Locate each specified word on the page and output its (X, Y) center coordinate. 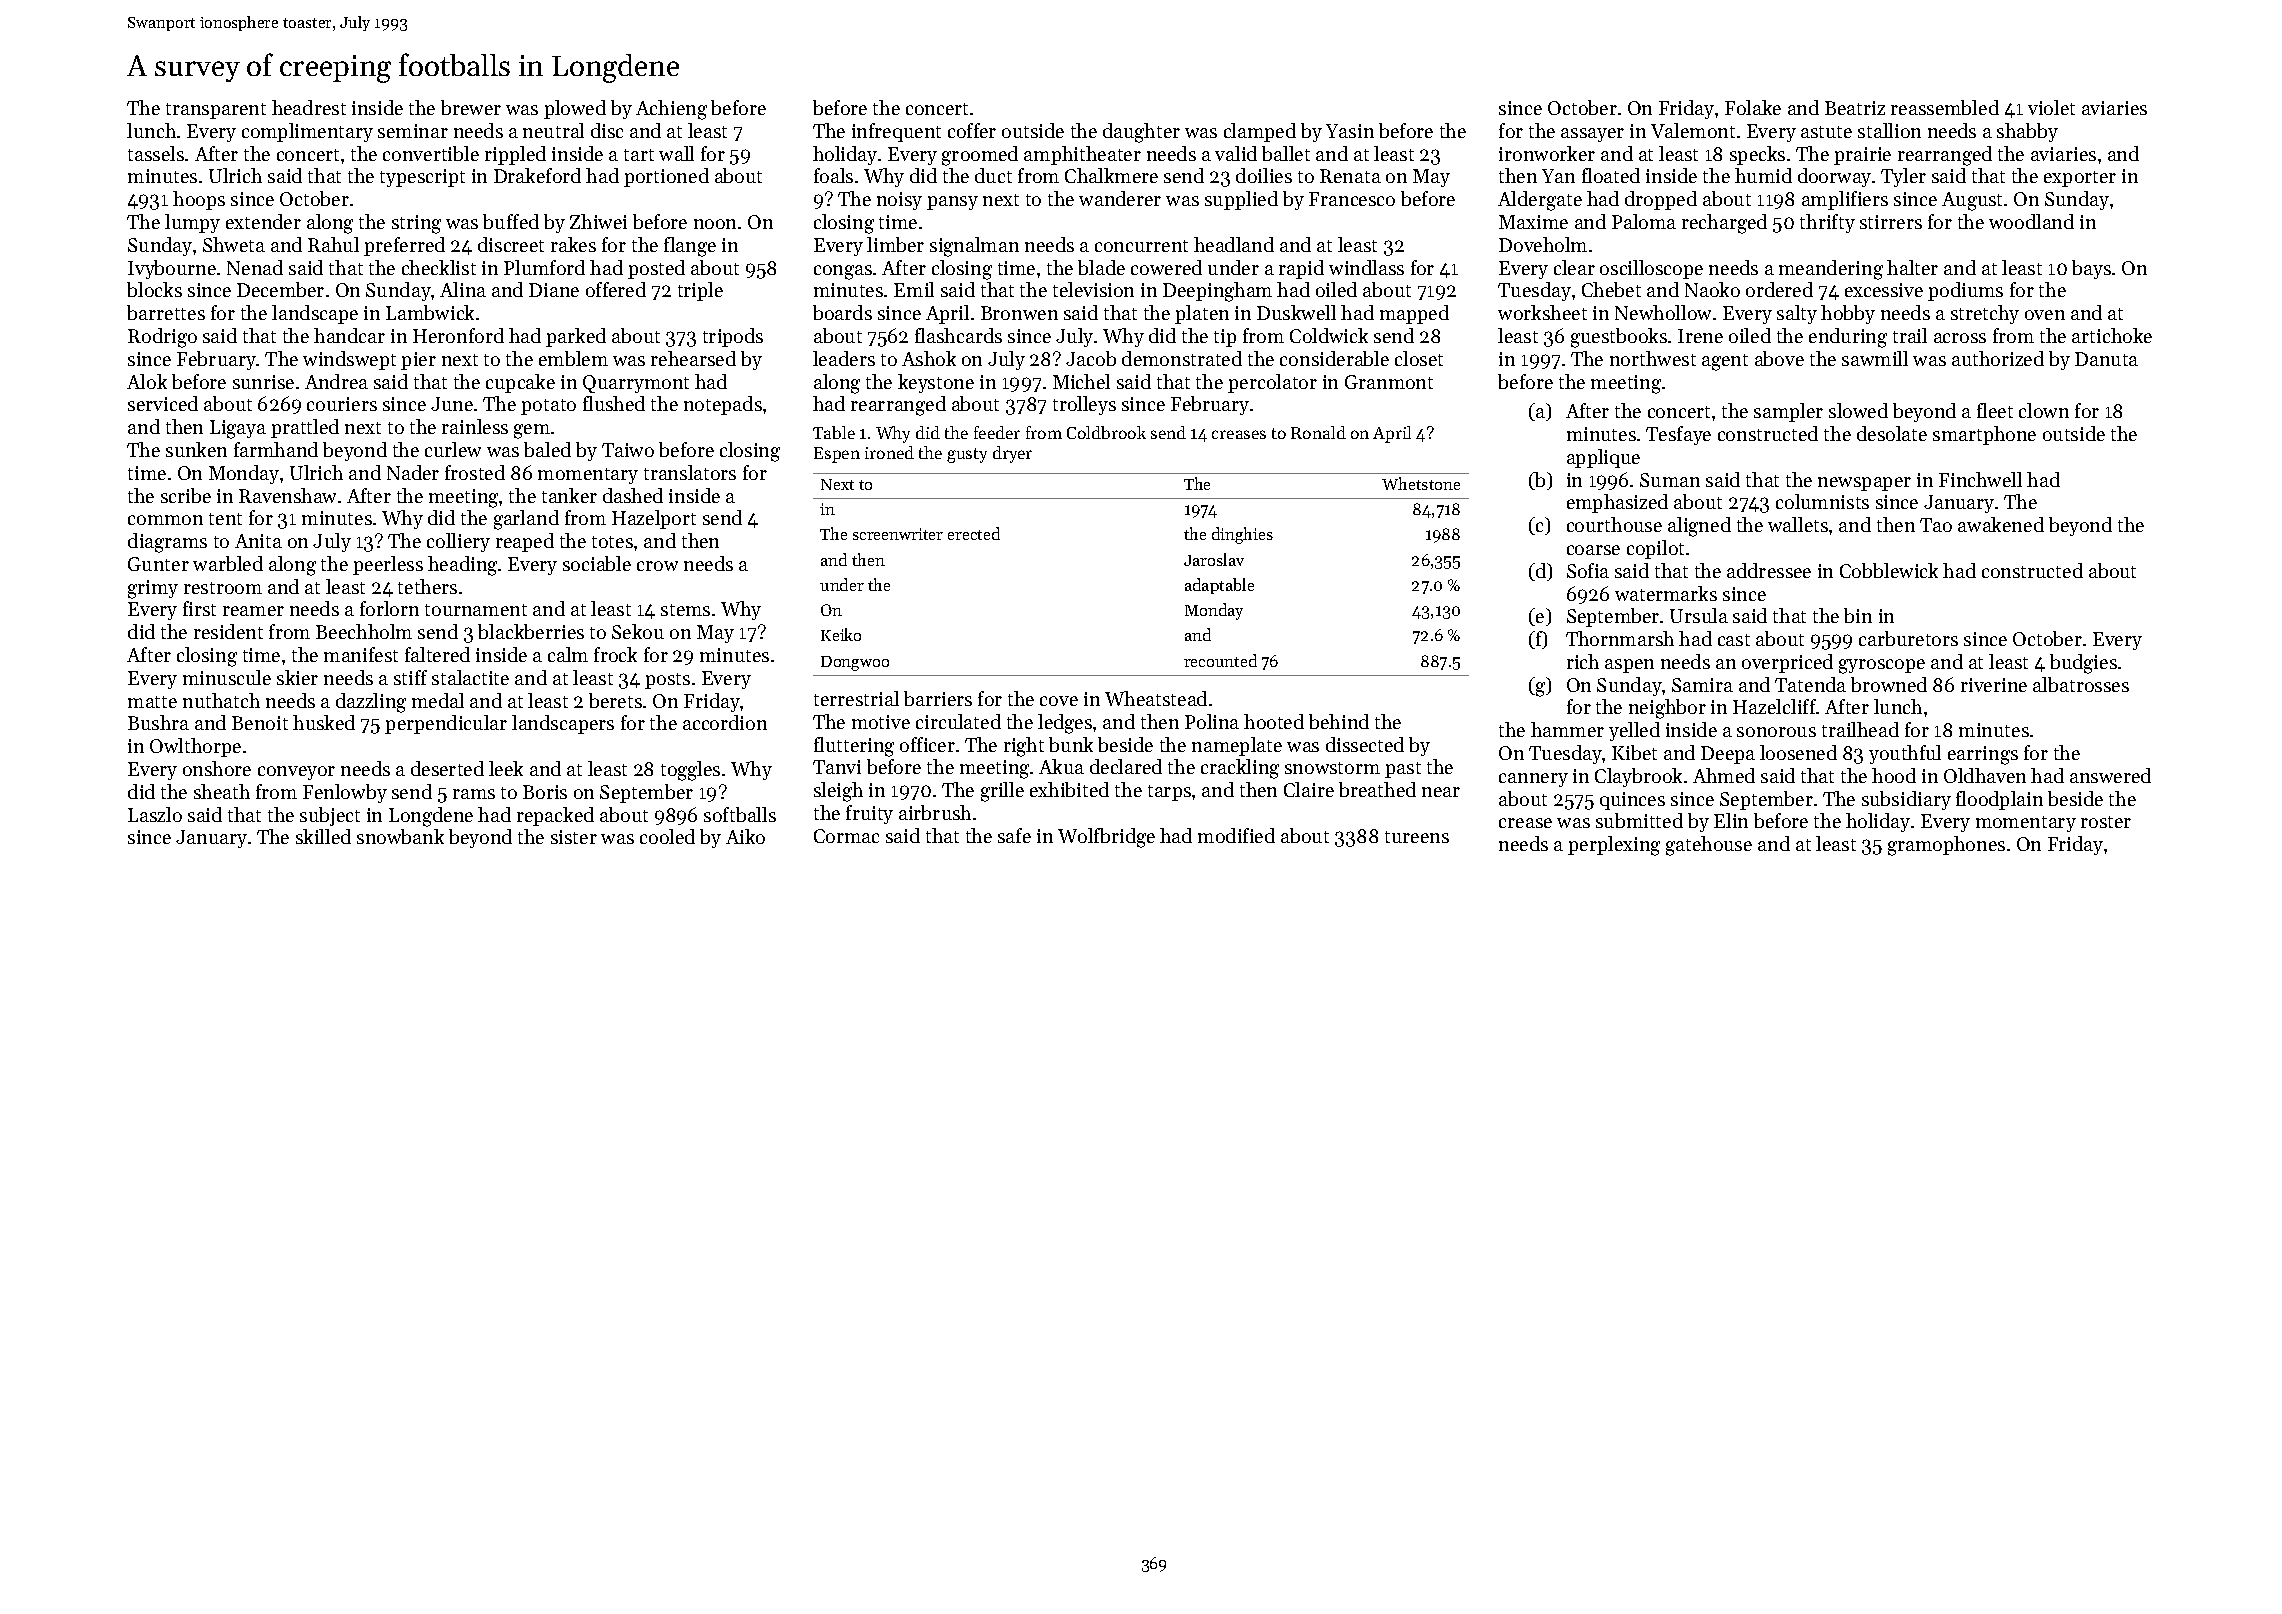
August (1972, 201)
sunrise (263, 382)
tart (639, 155)
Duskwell (1296, 312)
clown (2044, 410)
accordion (725, 722)
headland (1234, 244)
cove (1059, 701)
